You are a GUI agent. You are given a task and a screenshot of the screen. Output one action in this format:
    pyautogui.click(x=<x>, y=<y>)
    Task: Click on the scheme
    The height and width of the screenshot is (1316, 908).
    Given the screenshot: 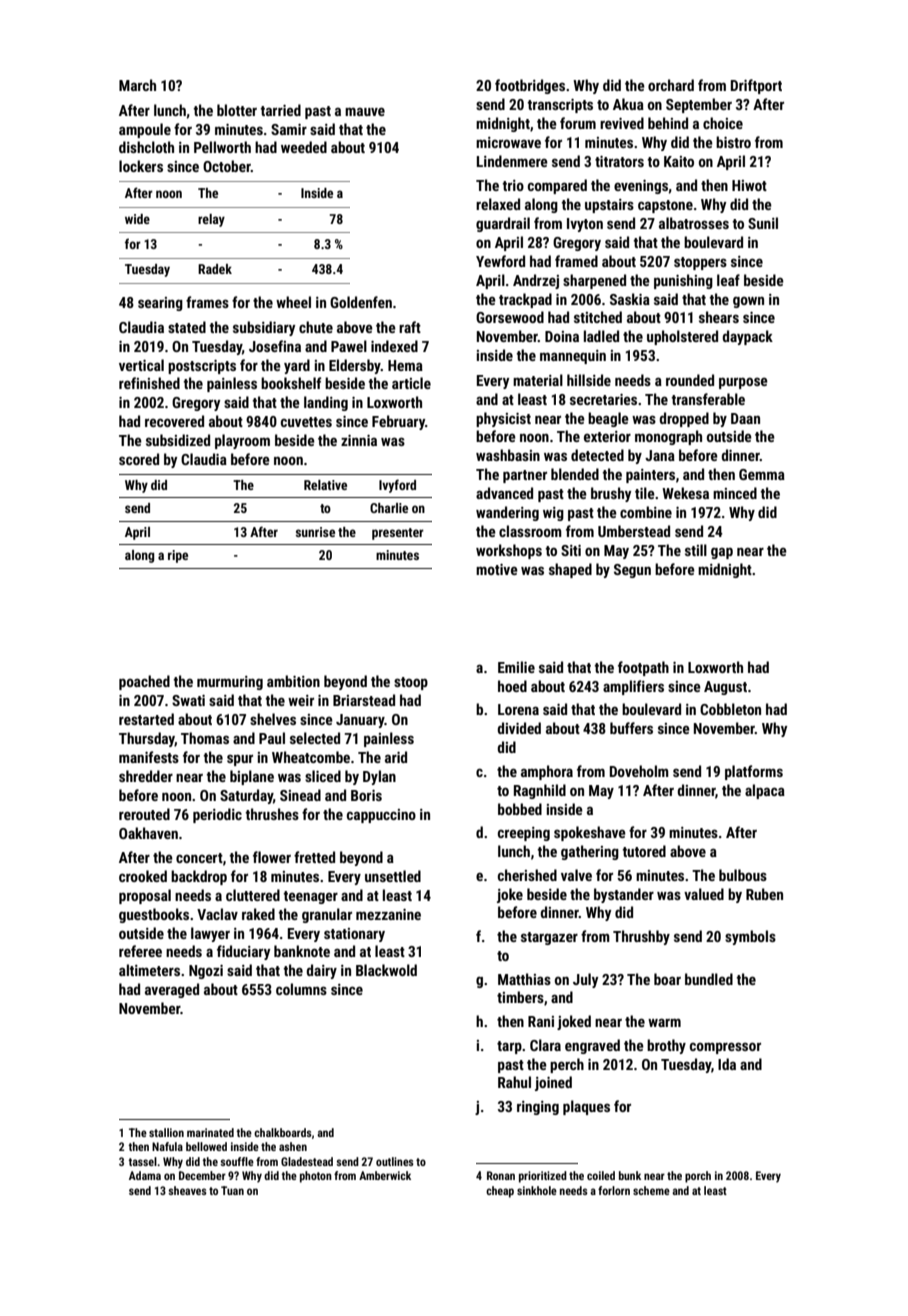 What is the action you would take?
    pyautogui.click(x=651, y=1190)
